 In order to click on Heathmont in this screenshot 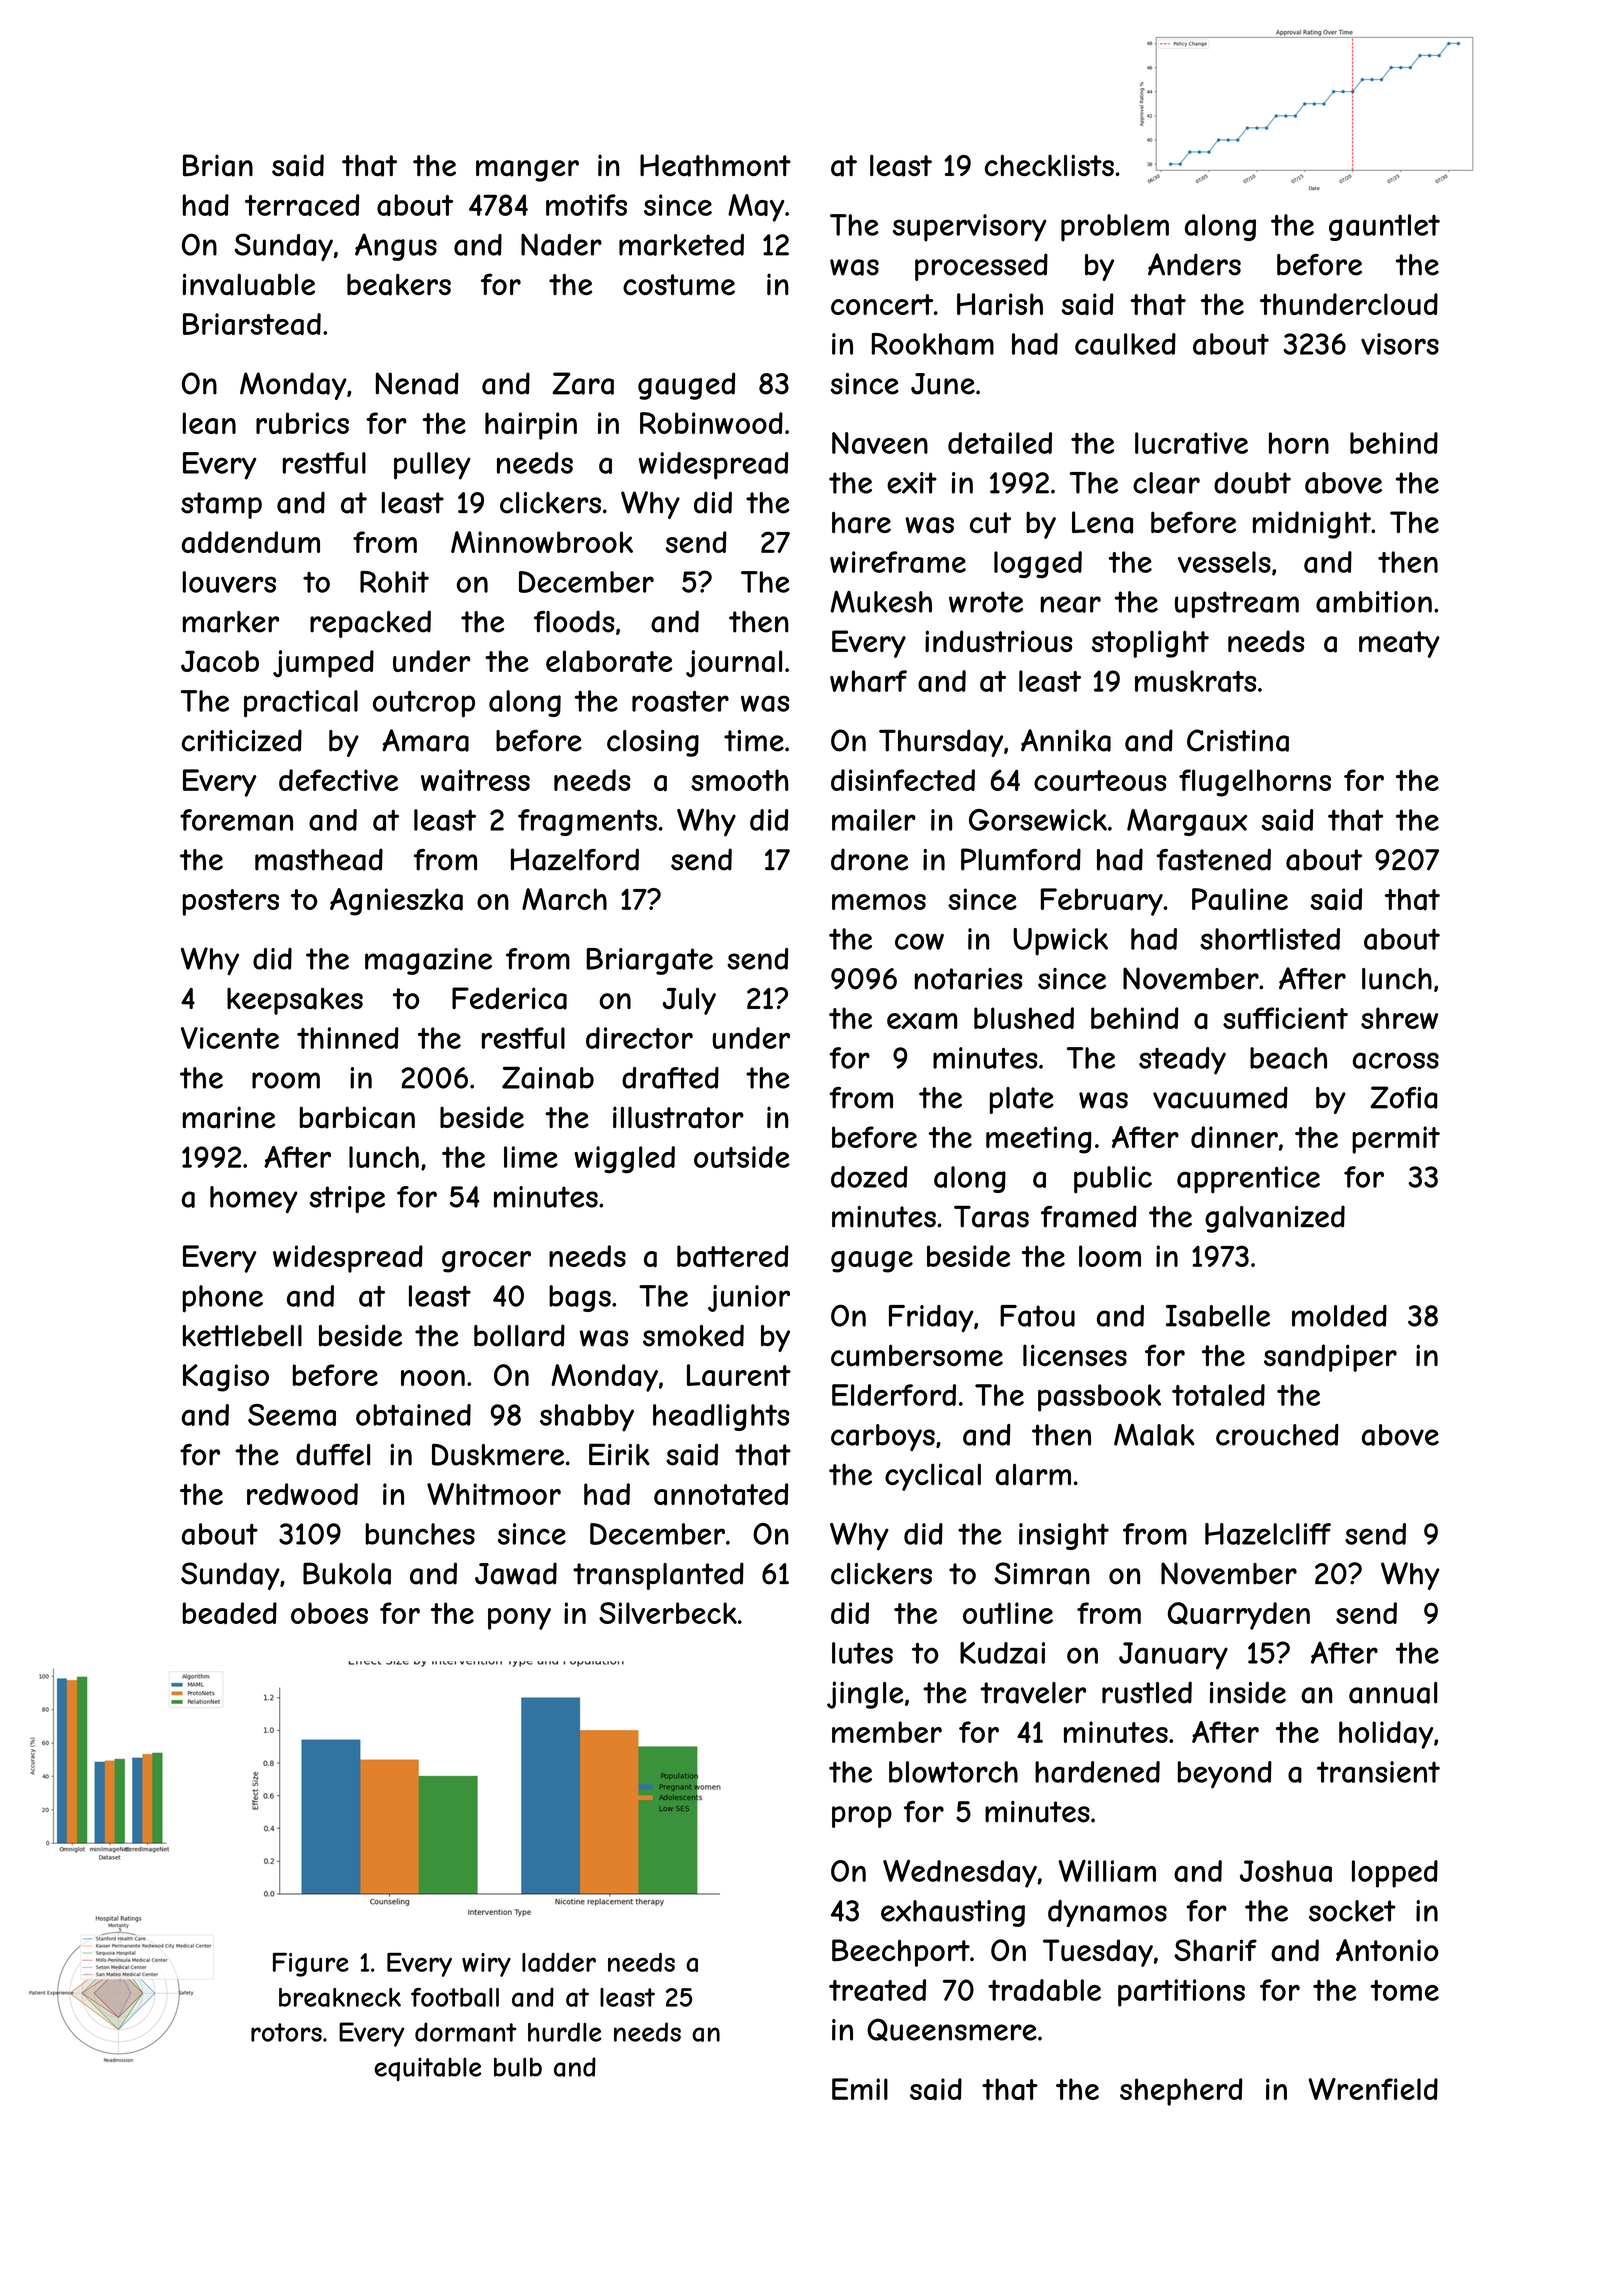, I will do `click(715, 165)`.
